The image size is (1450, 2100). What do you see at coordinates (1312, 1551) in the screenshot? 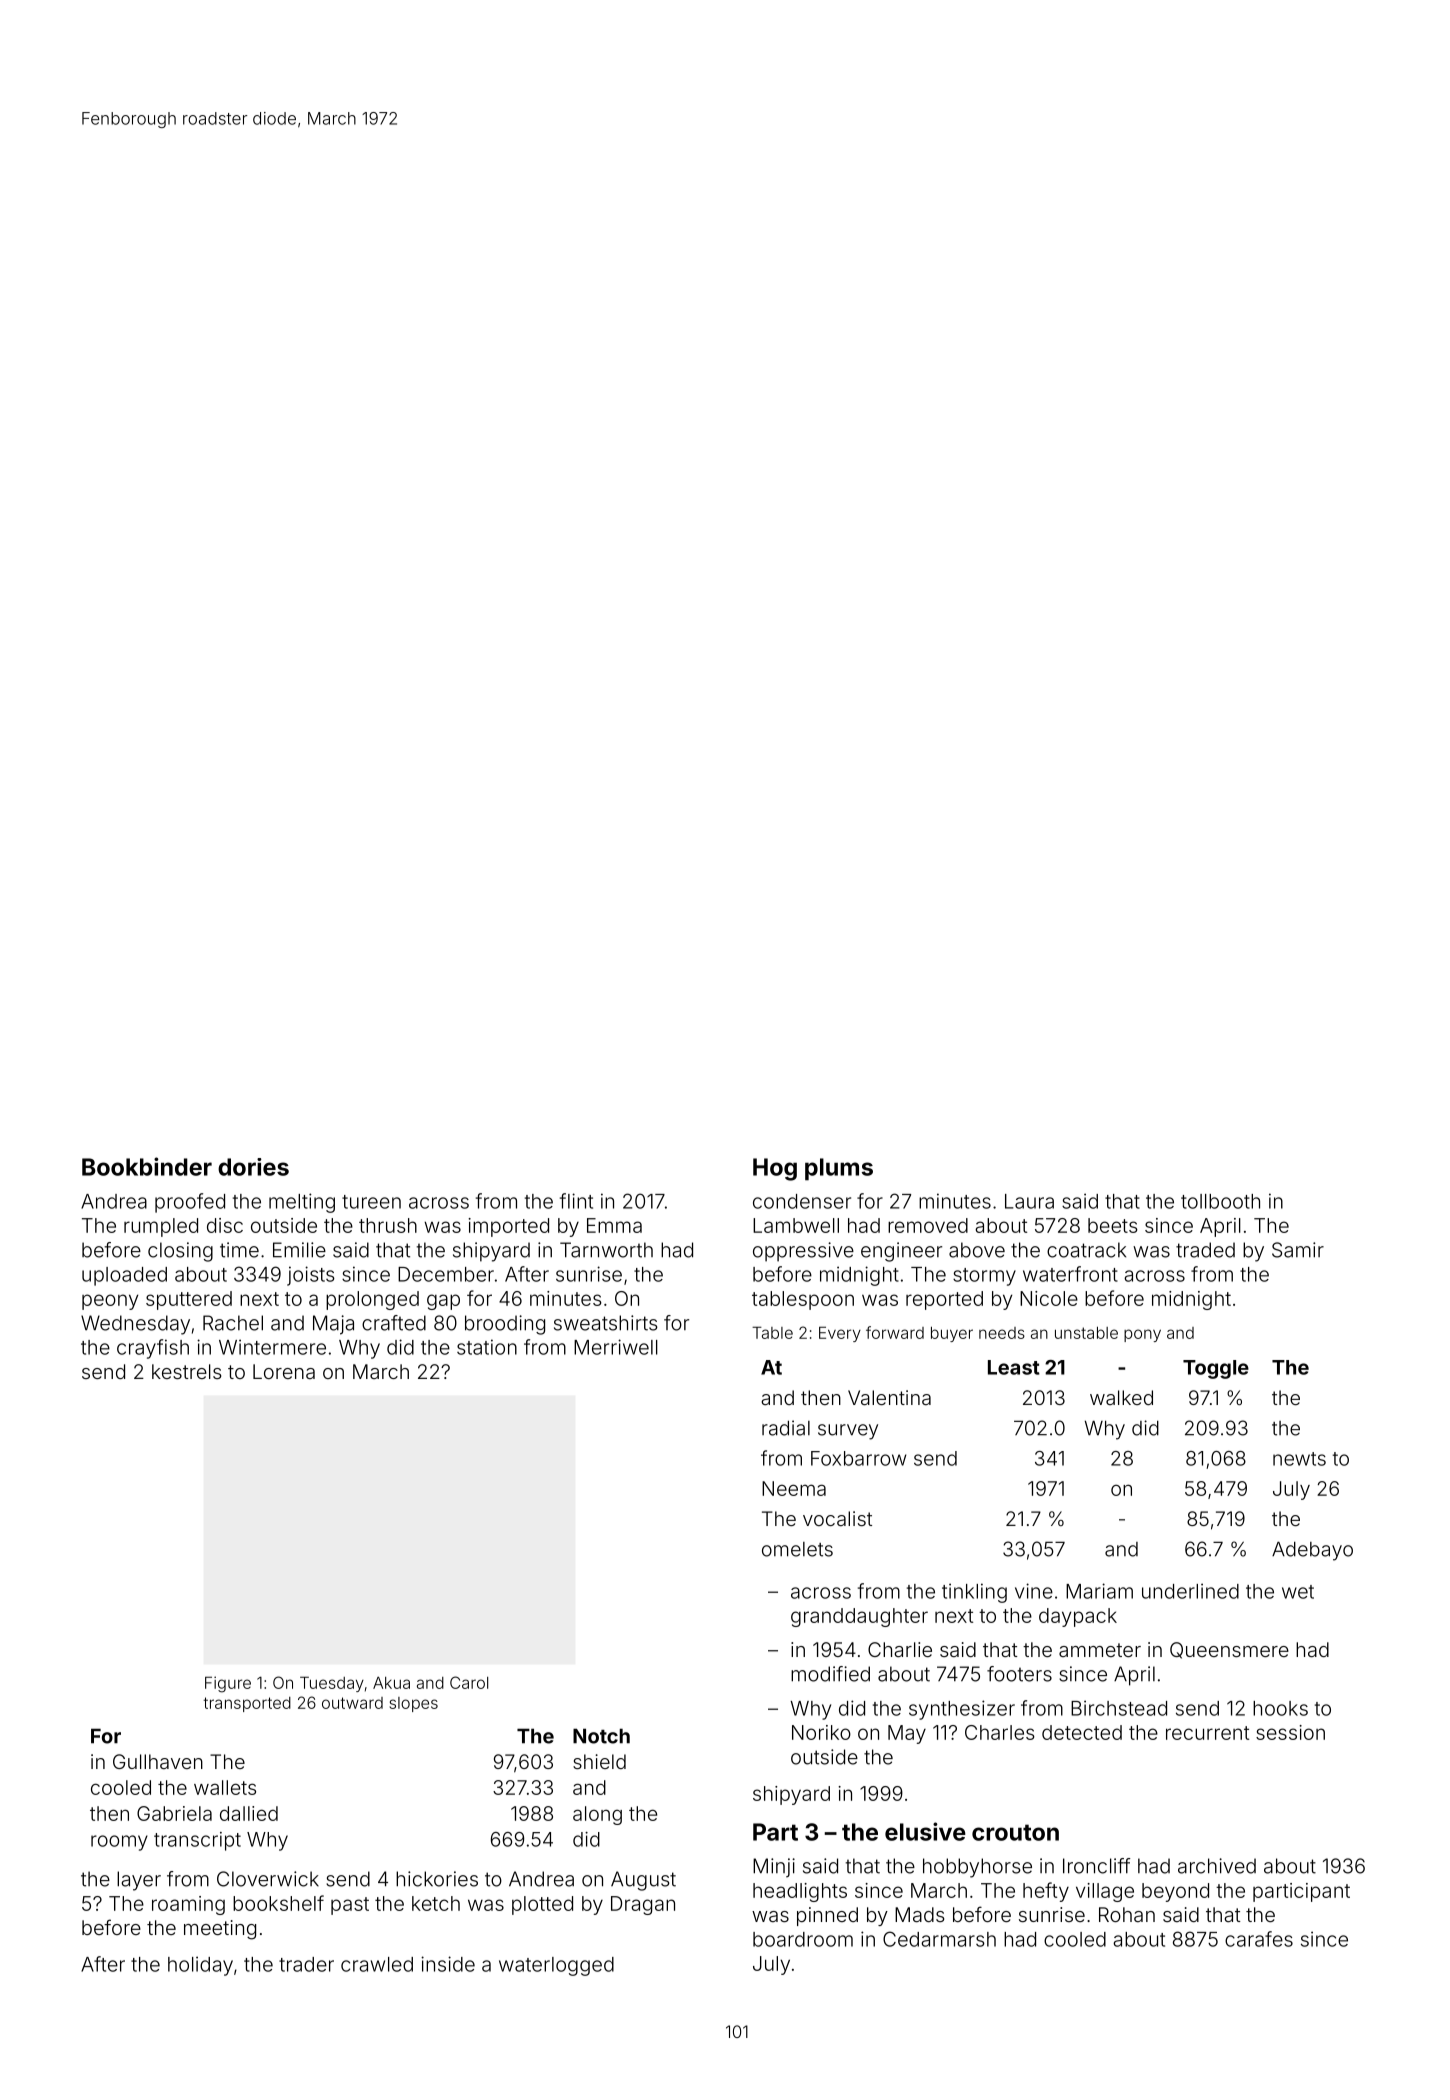
I see `Adebayo` at bounding box center [1312, 1551].
